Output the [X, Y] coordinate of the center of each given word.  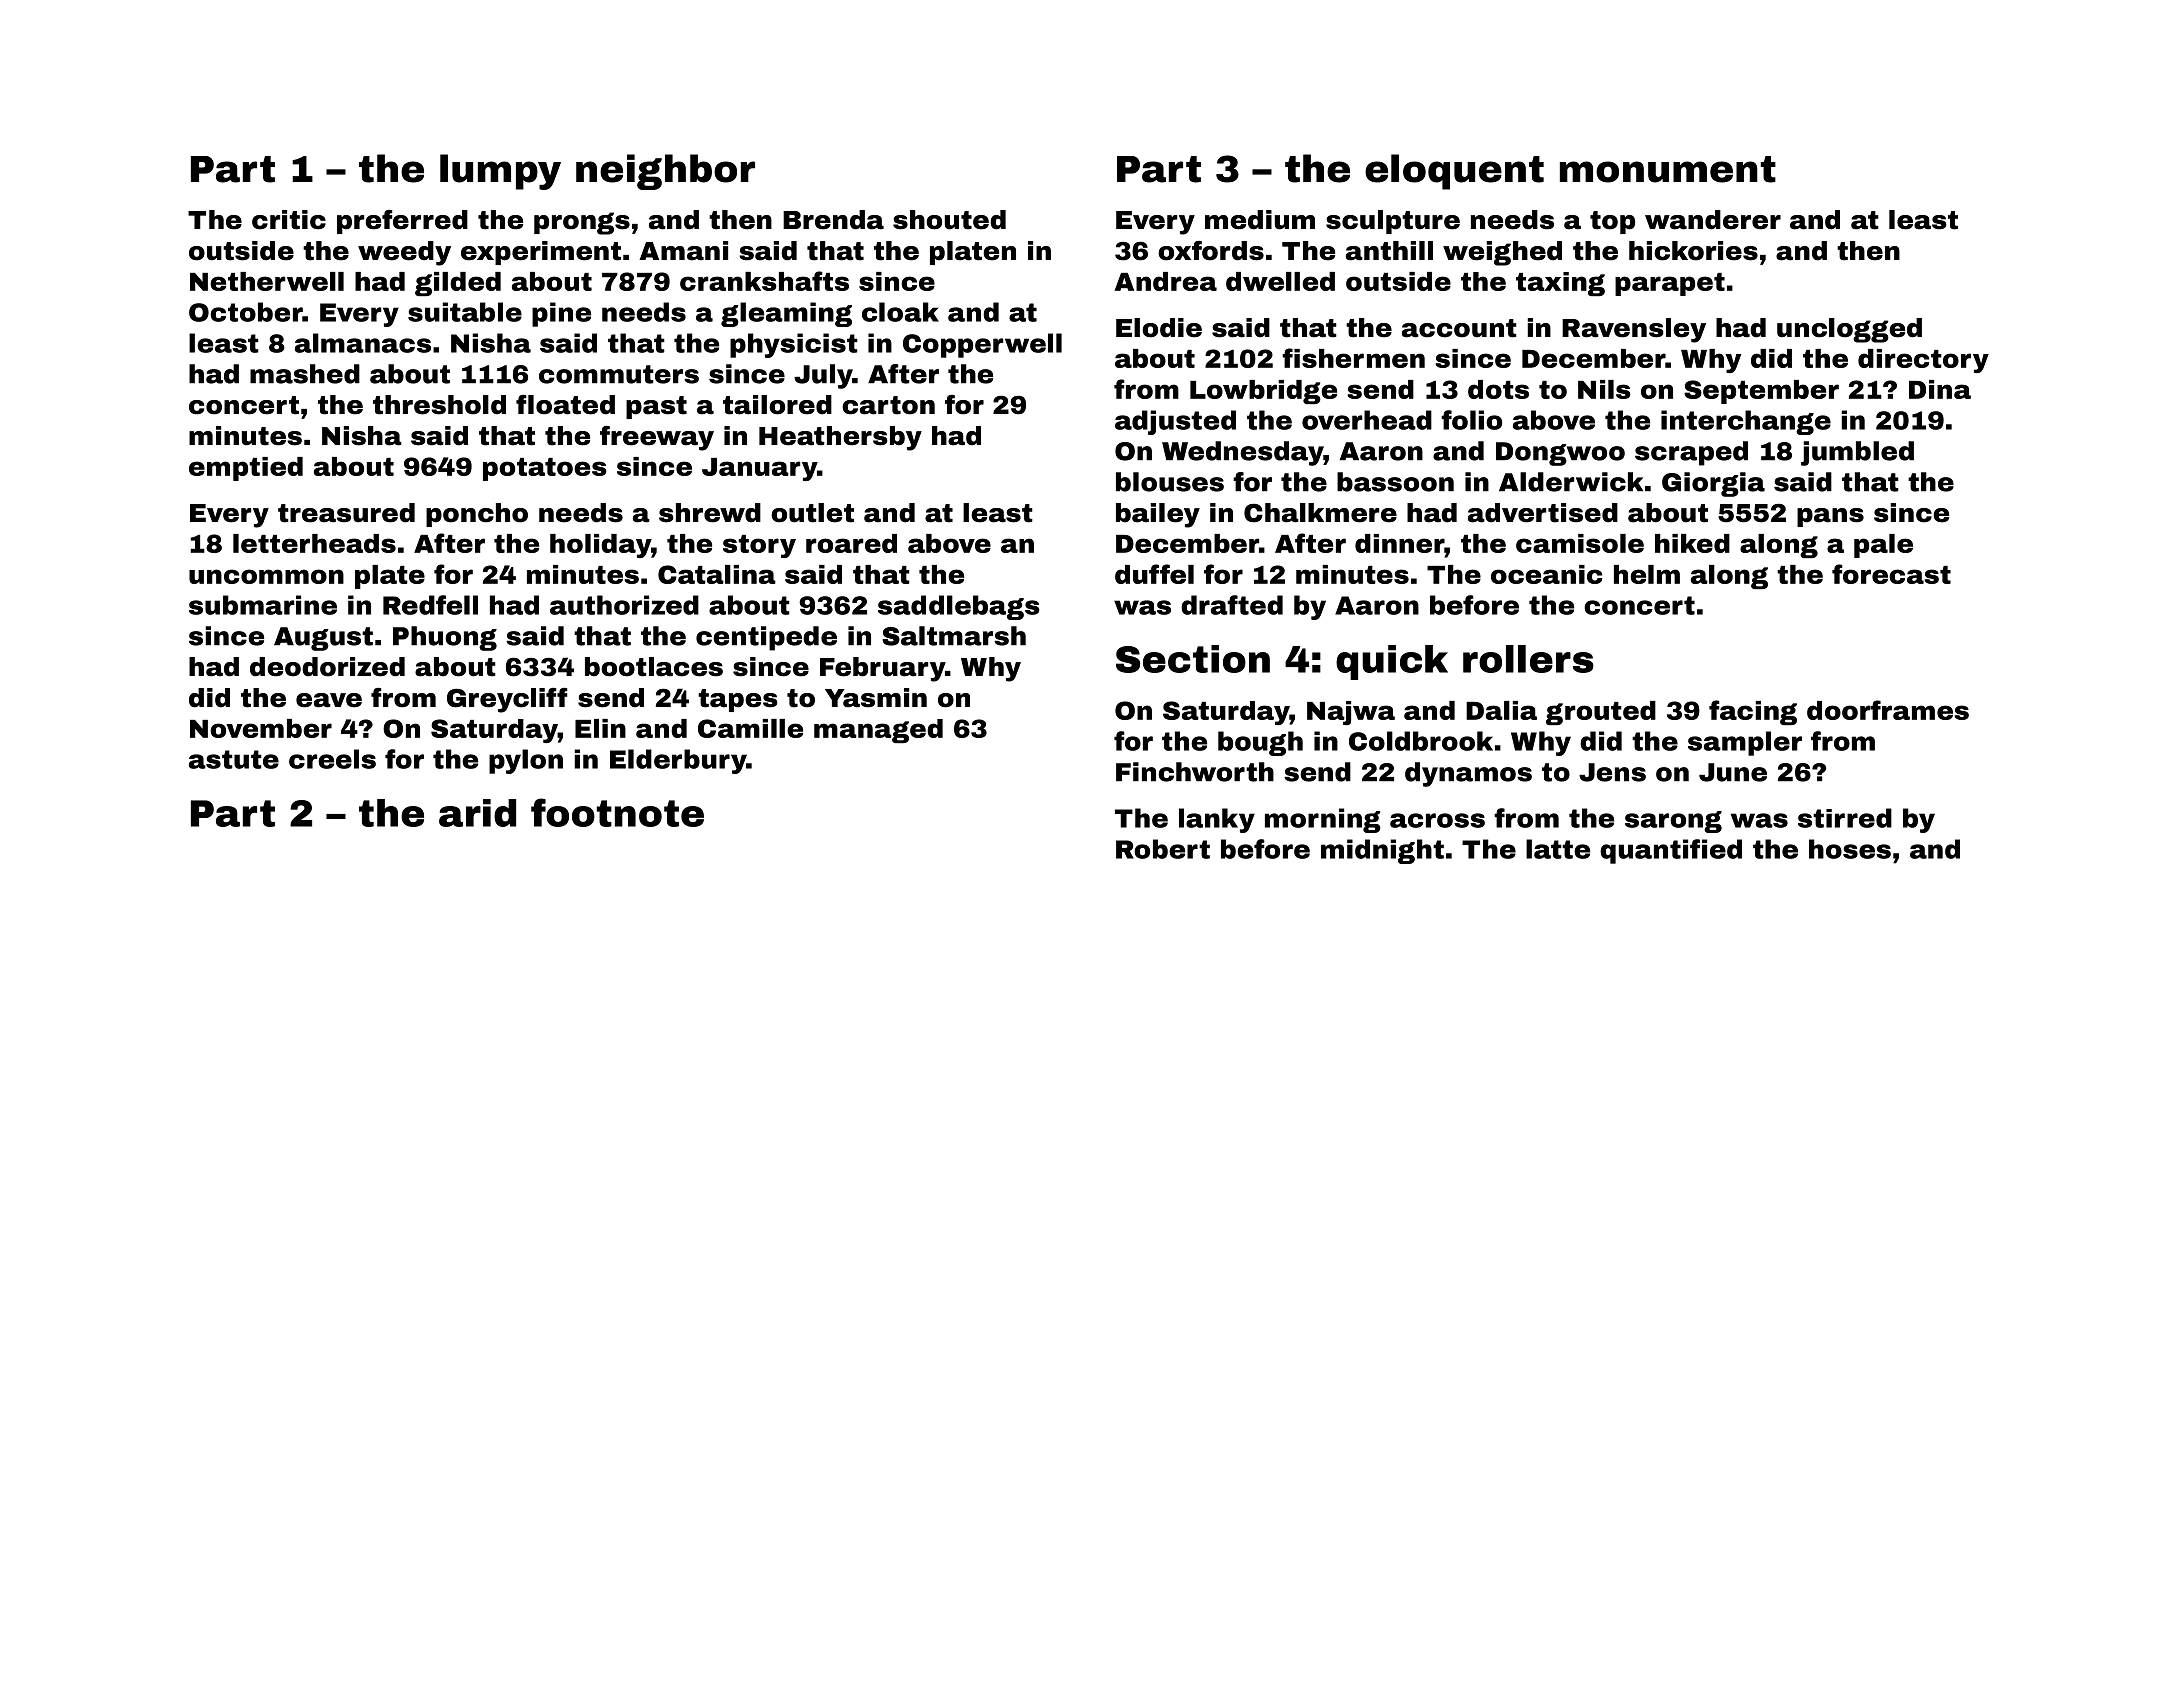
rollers [1528, 659]
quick [1392, 662]
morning [1323, 820]
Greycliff [507, 700]
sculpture [1393, 222]
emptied [246, 469]
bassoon [1395, 482]
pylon [526, 761]
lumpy [500, 172]
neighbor [665, 172]
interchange [1746, 422]
